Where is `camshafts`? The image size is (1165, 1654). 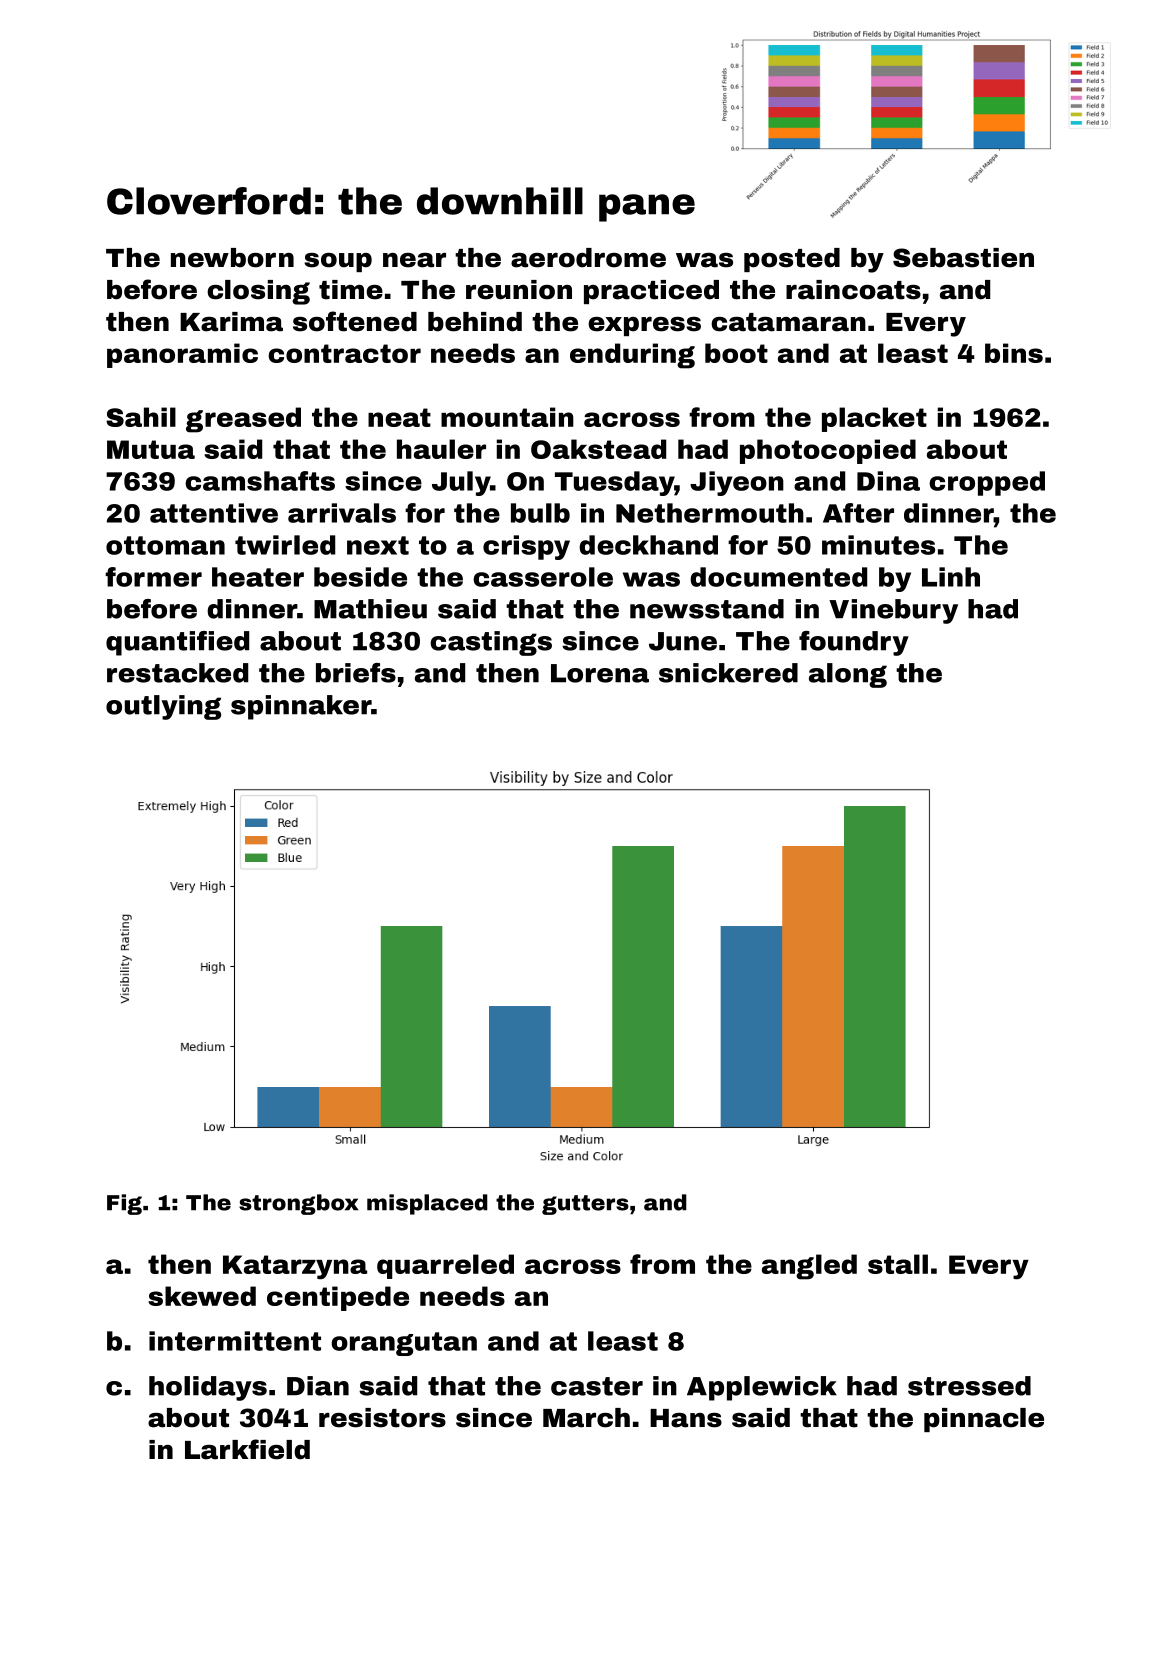 camshafts is located at coordinates (260, 481).
